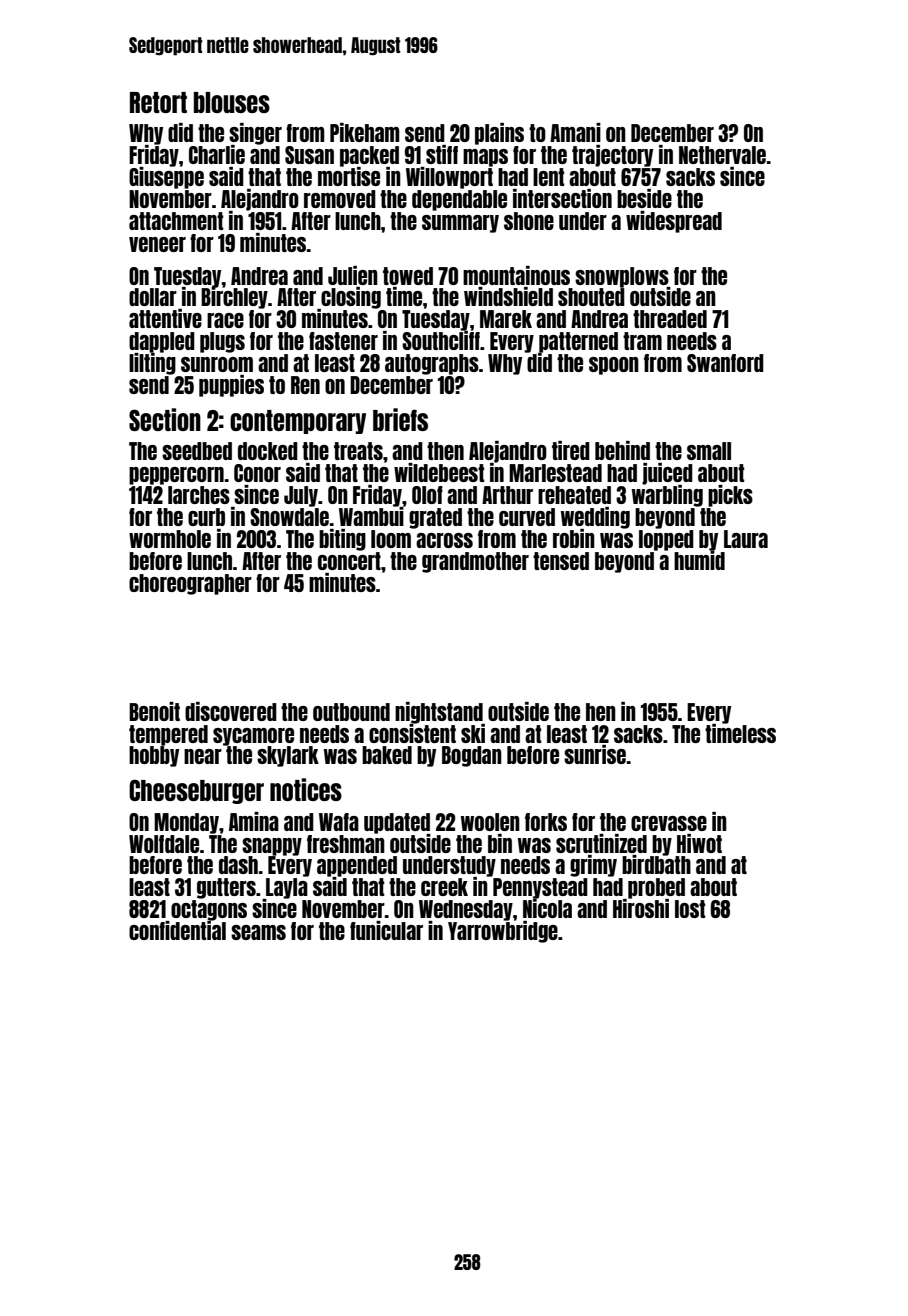 The height and width of the image is (1316, 908). I want to click on sunrise, so click(595, 754).
